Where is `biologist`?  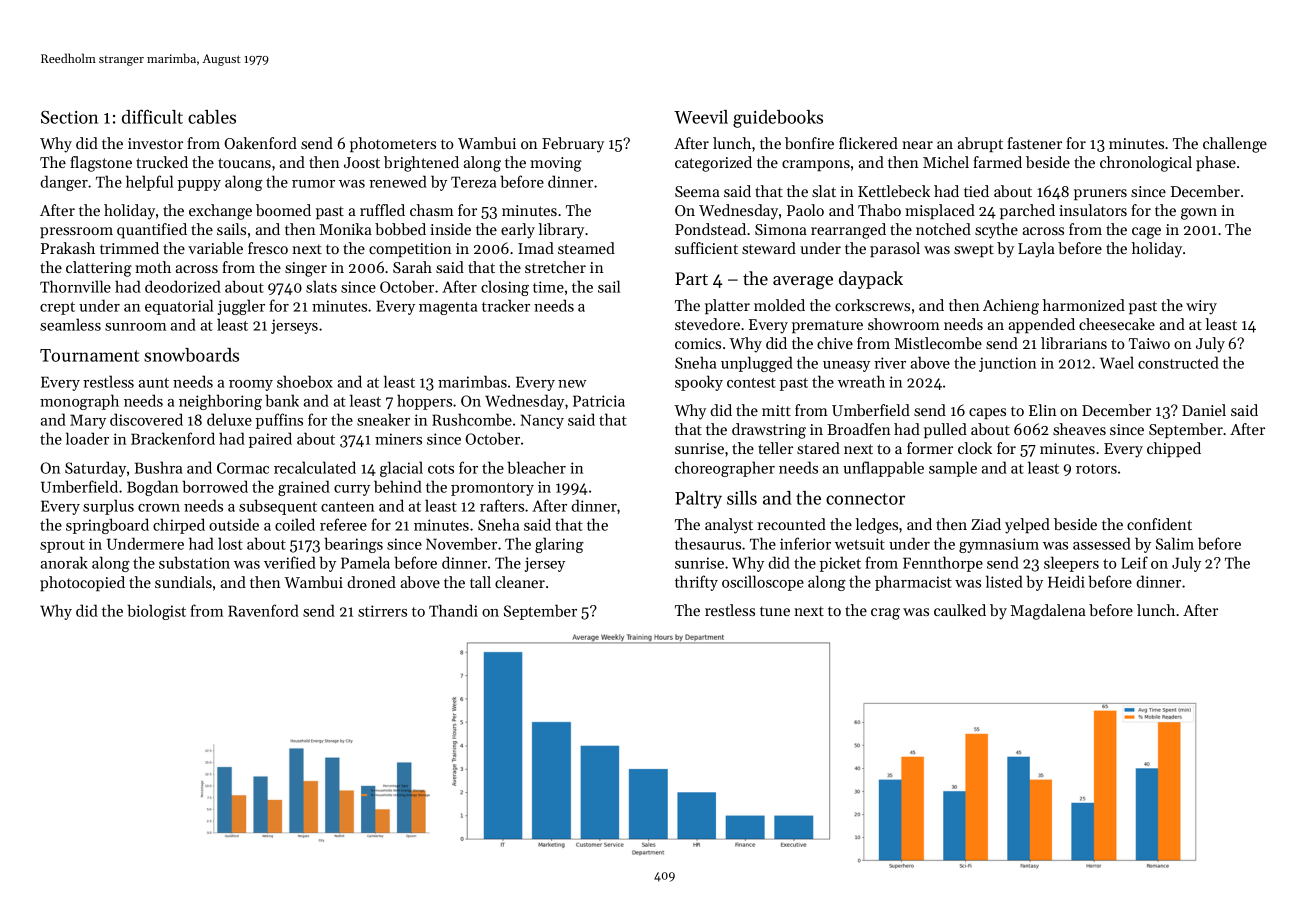 biologist is located at coordinates (156, 612).
